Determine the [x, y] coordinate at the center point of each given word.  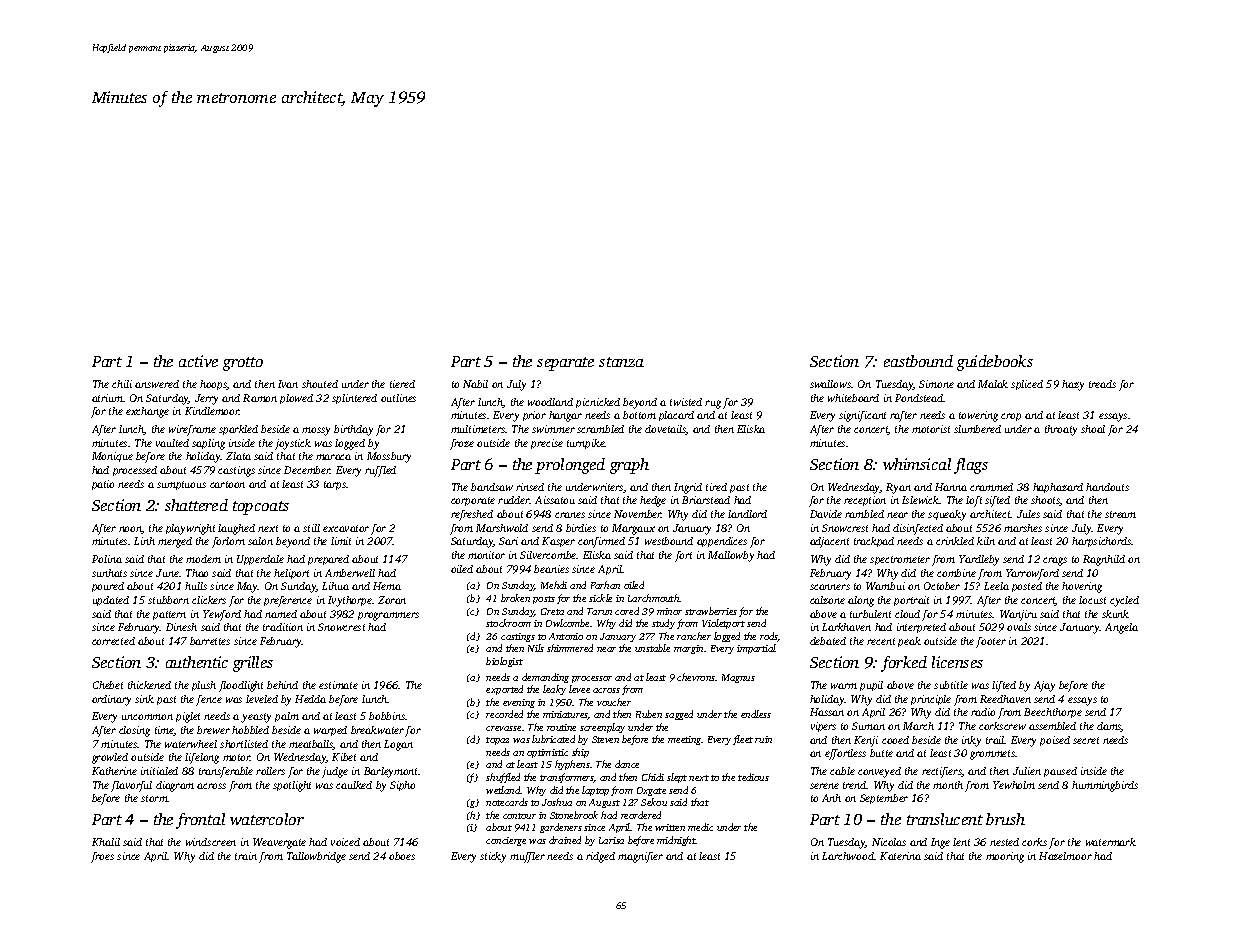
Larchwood [848, 856]
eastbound [918, 361]
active [198, 361]
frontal [200, 821]
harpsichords [1102, 542]
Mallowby [731, 556]
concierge [506, 841]
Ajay [1044, 686]
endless [756, 714]
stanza [621, 362]
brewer [213, 730]
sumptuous [181, 485]
